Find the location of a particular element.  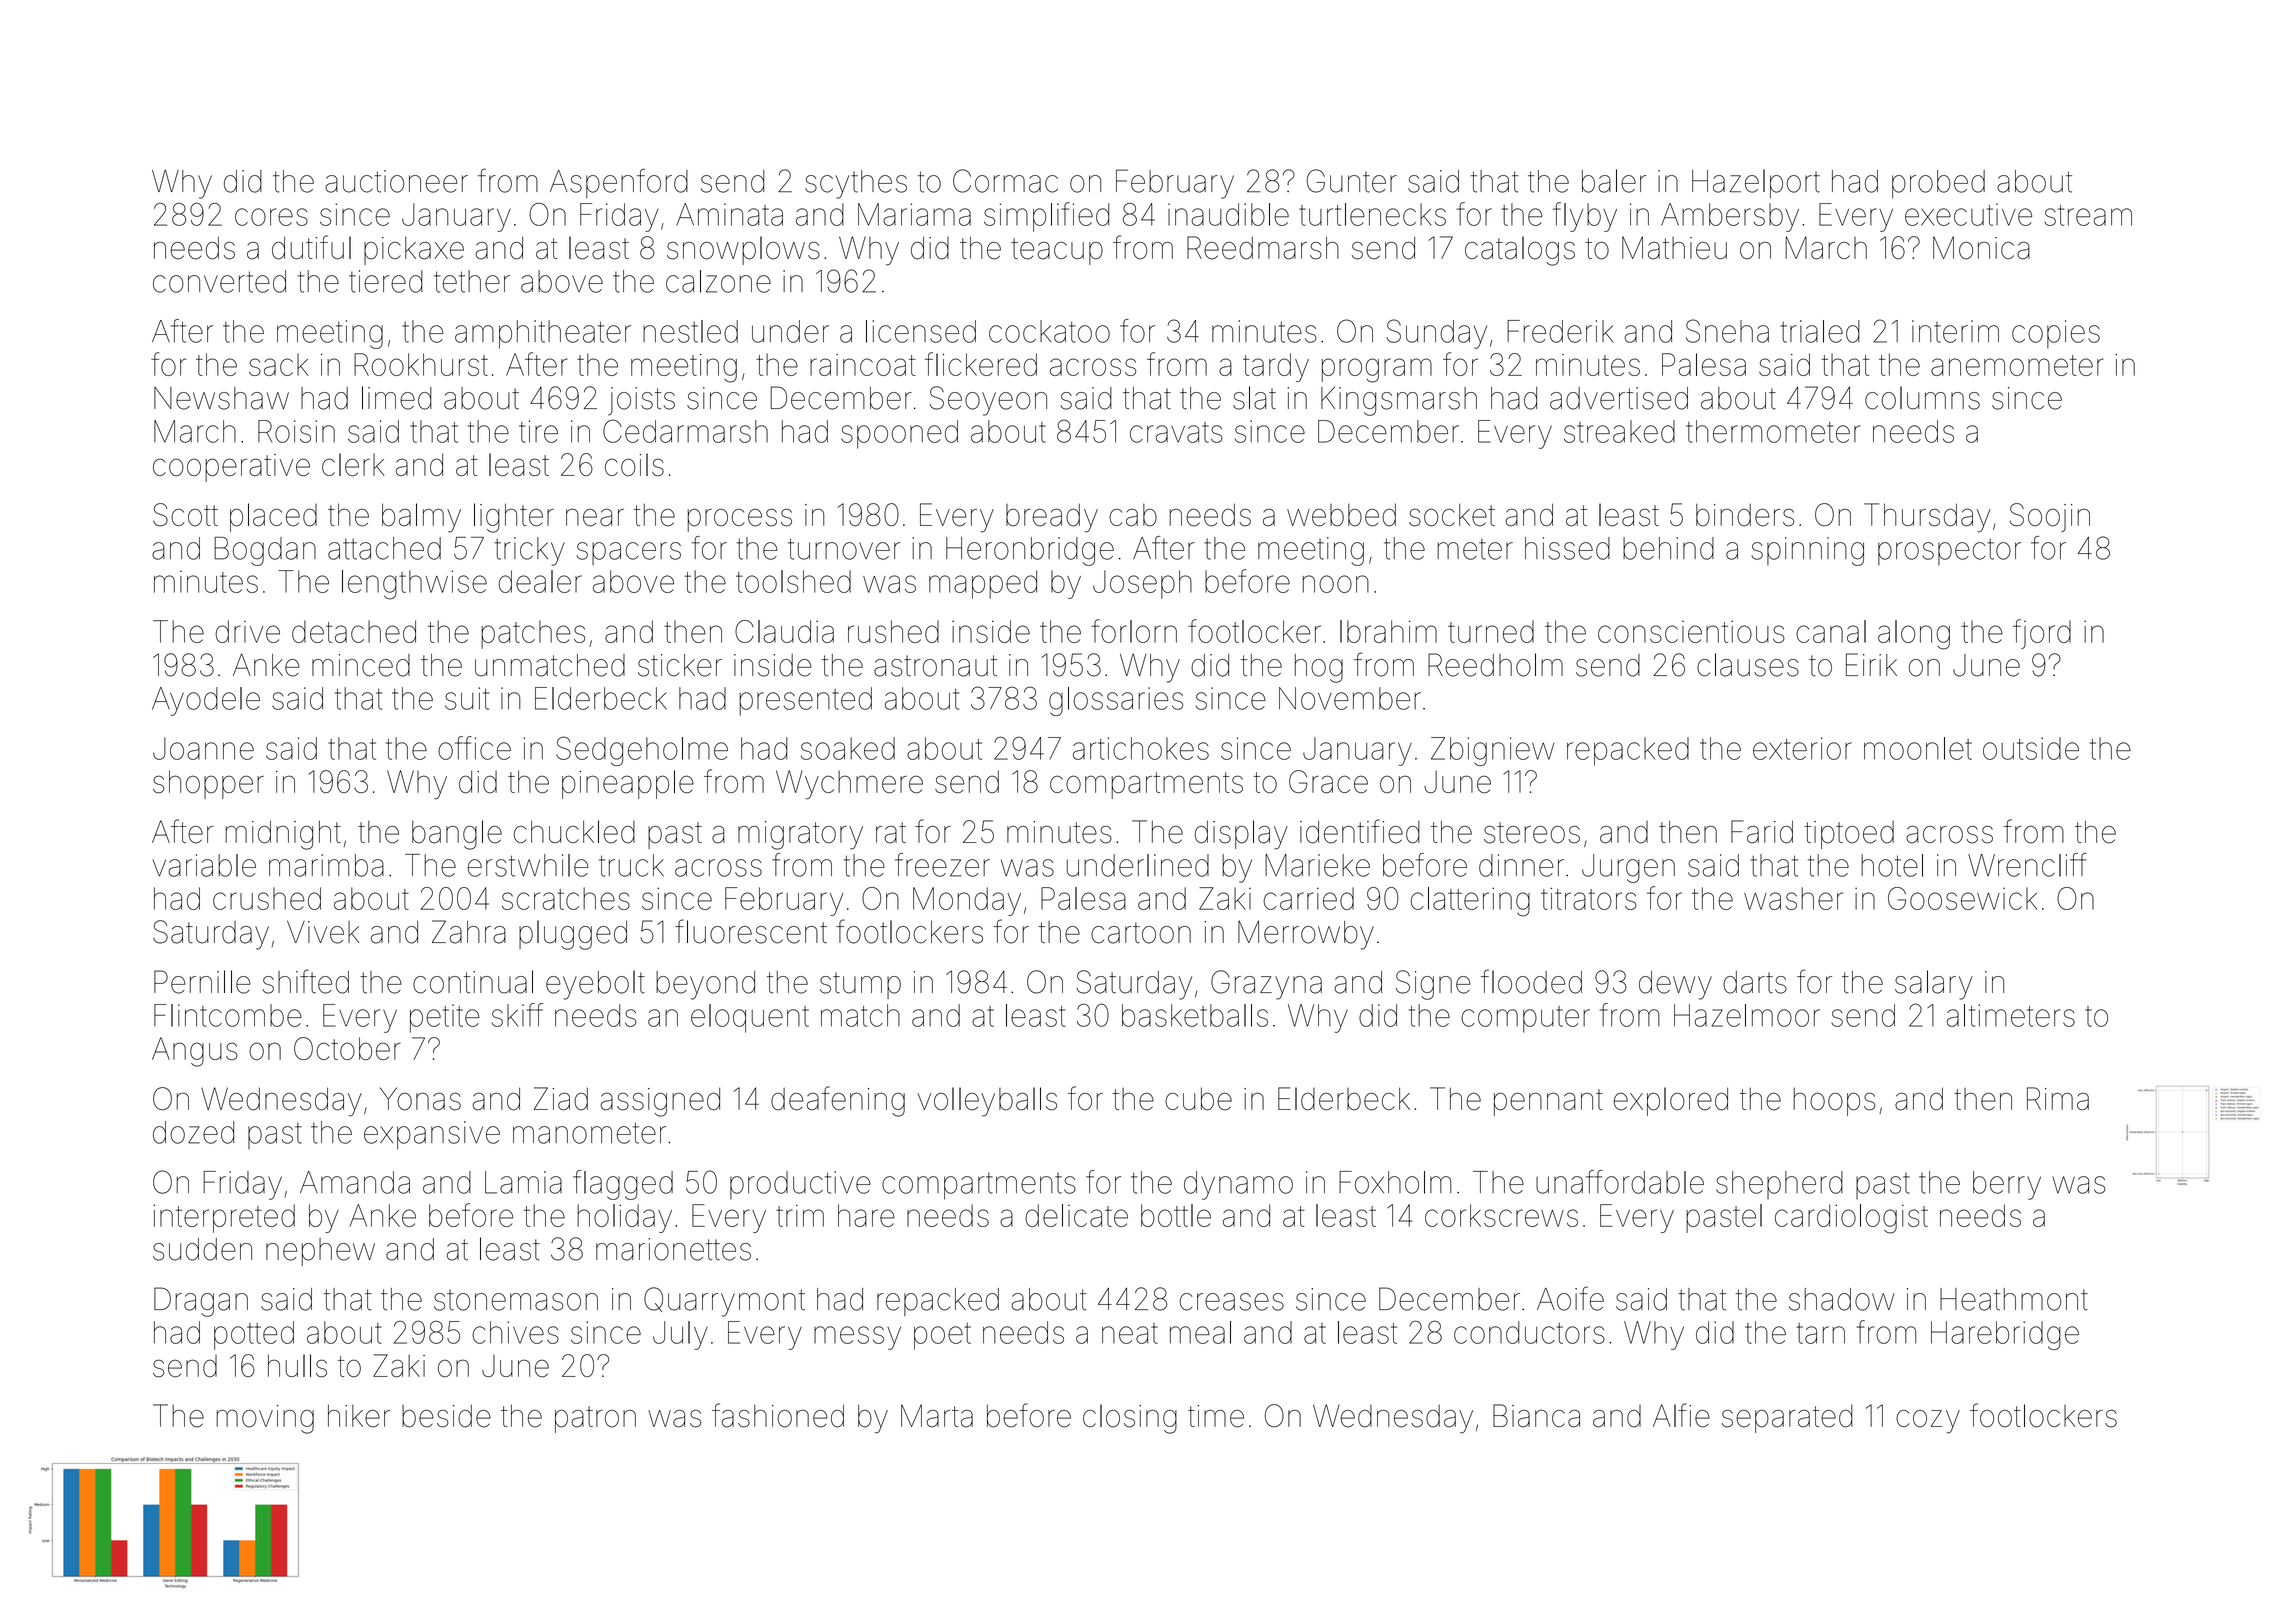

lengthwise is located at coordinates (414, 585).
